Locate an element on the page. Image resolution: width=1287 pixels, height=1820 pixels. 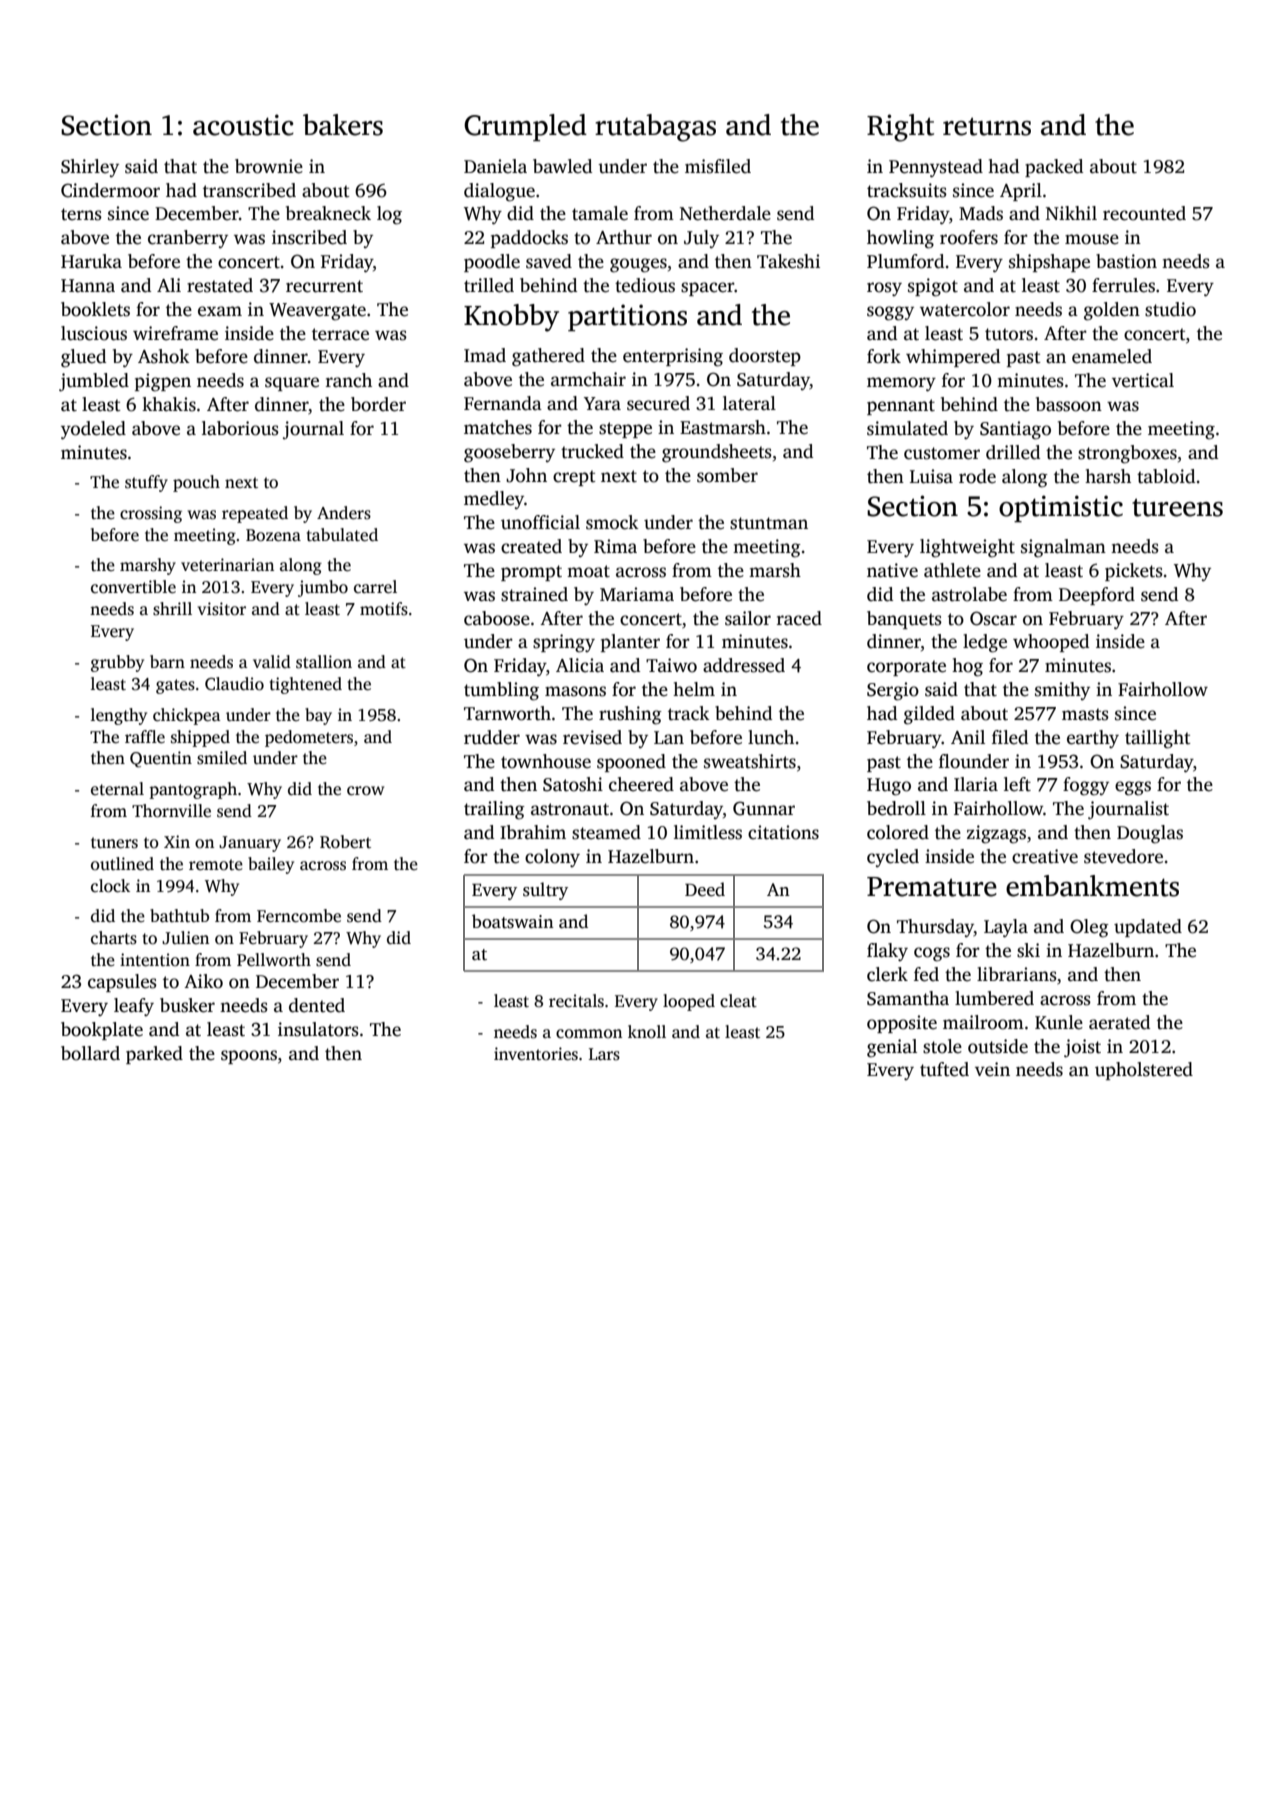
acoustic is located at coordinates (243, 125).
